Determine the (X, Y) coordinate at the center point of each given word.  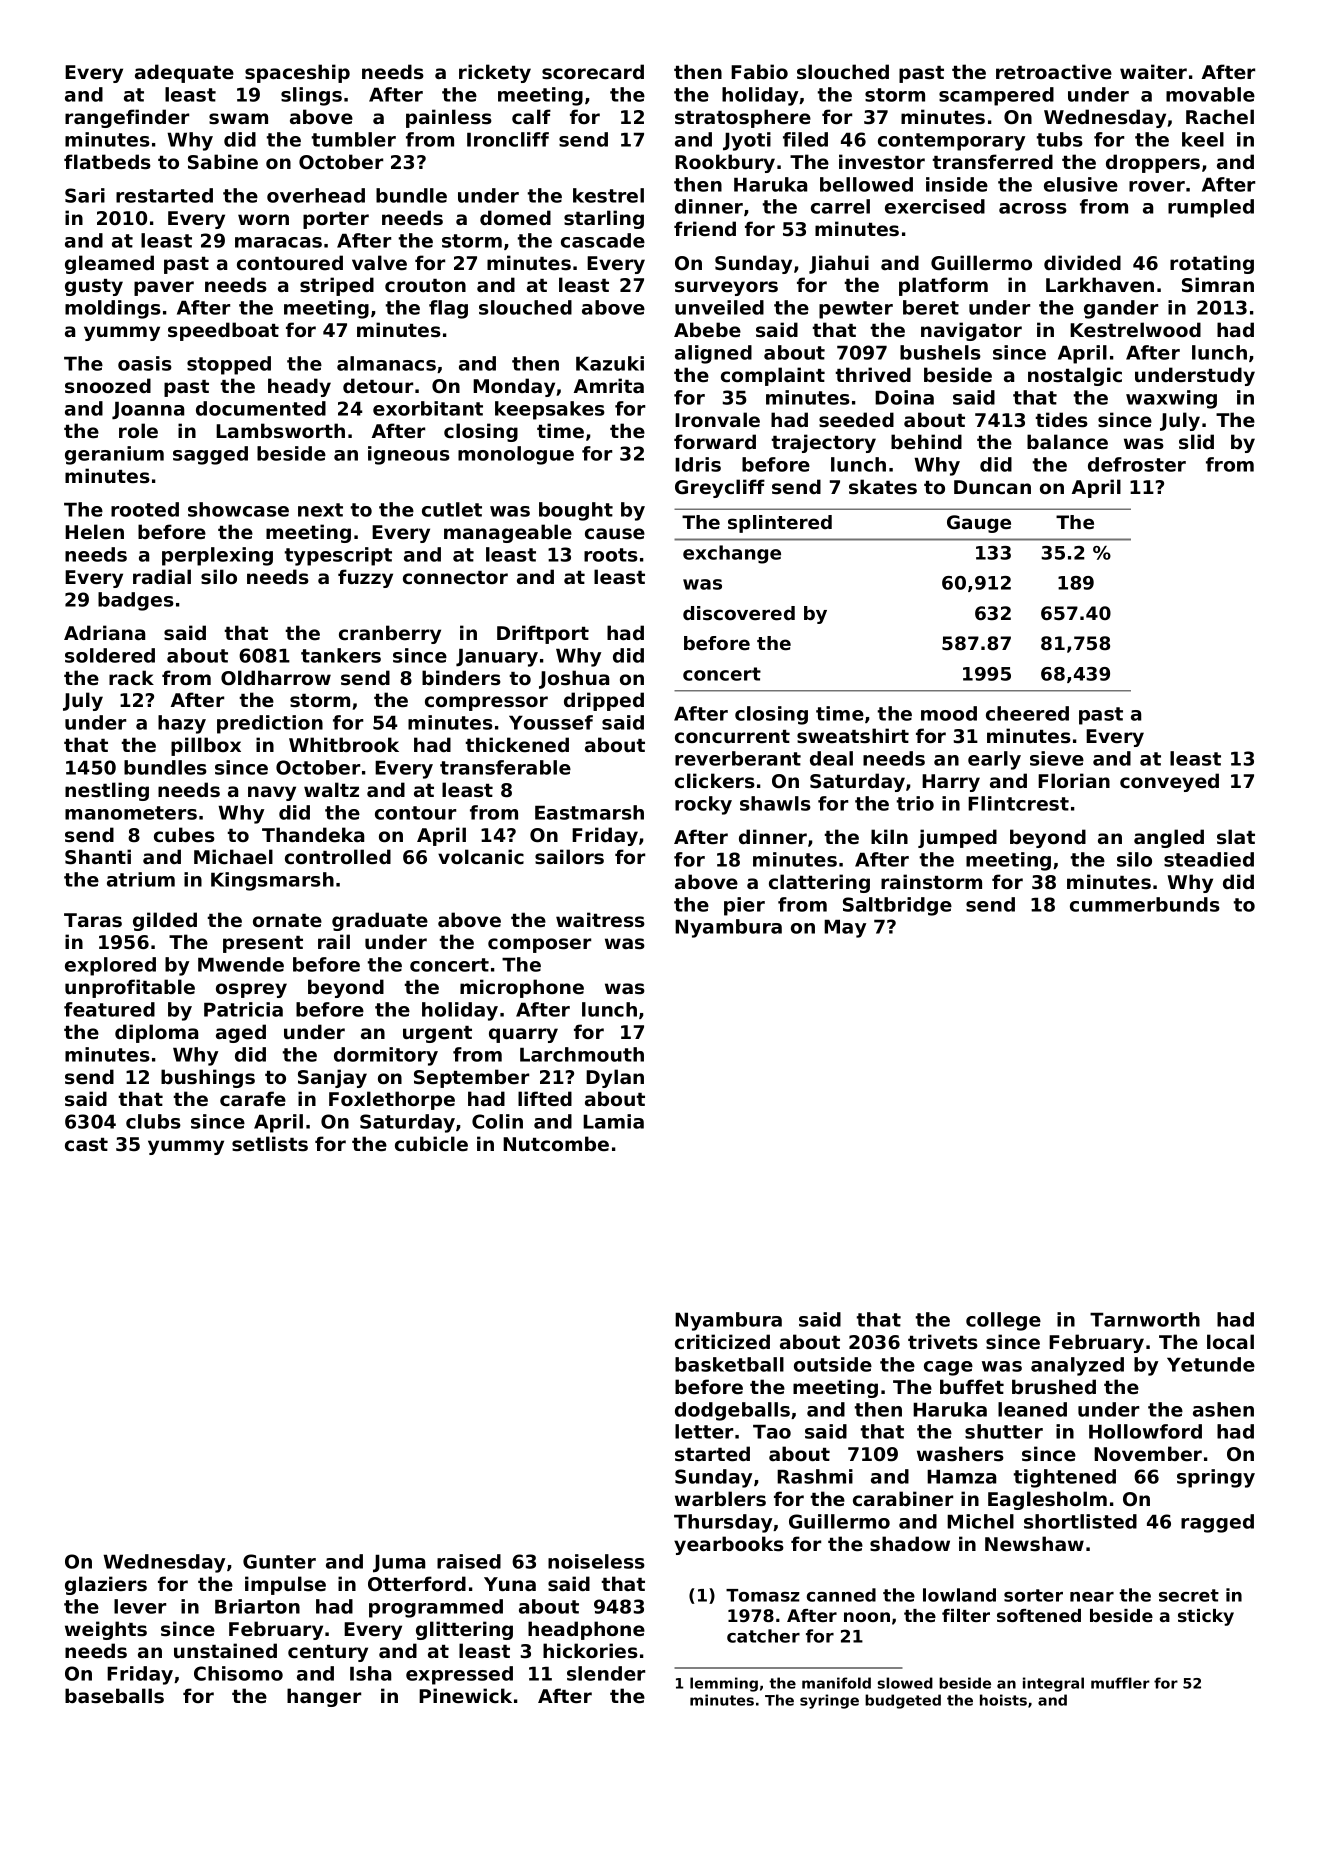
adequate (184, 73)
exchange (732, 554)
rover (1157, 186)
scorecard (593, 72)
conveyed (1169, 782)
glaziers (106, 1585)
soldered (110, 655)
